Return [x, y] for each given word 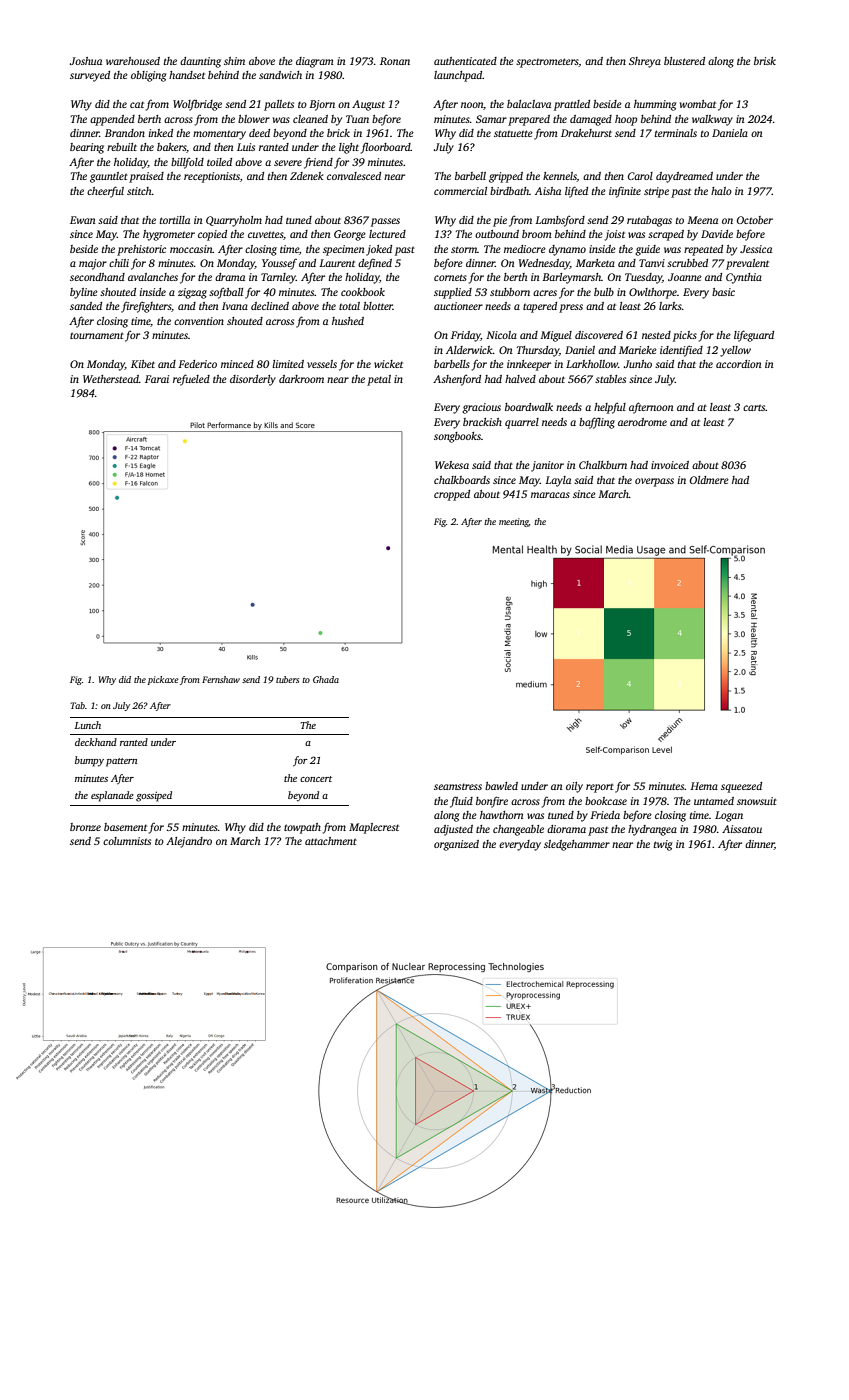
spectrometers [547, 63]
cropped [452, 495]
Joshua [86, 61]
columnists [127, 841]
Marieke [638, 350]
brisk [765, 61]
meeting [514, 522]
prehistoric [141, 250]
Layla [558, 481]
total [349, 306]
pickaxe [163, 680]
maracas [550, 495]
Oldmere [709, 480]
